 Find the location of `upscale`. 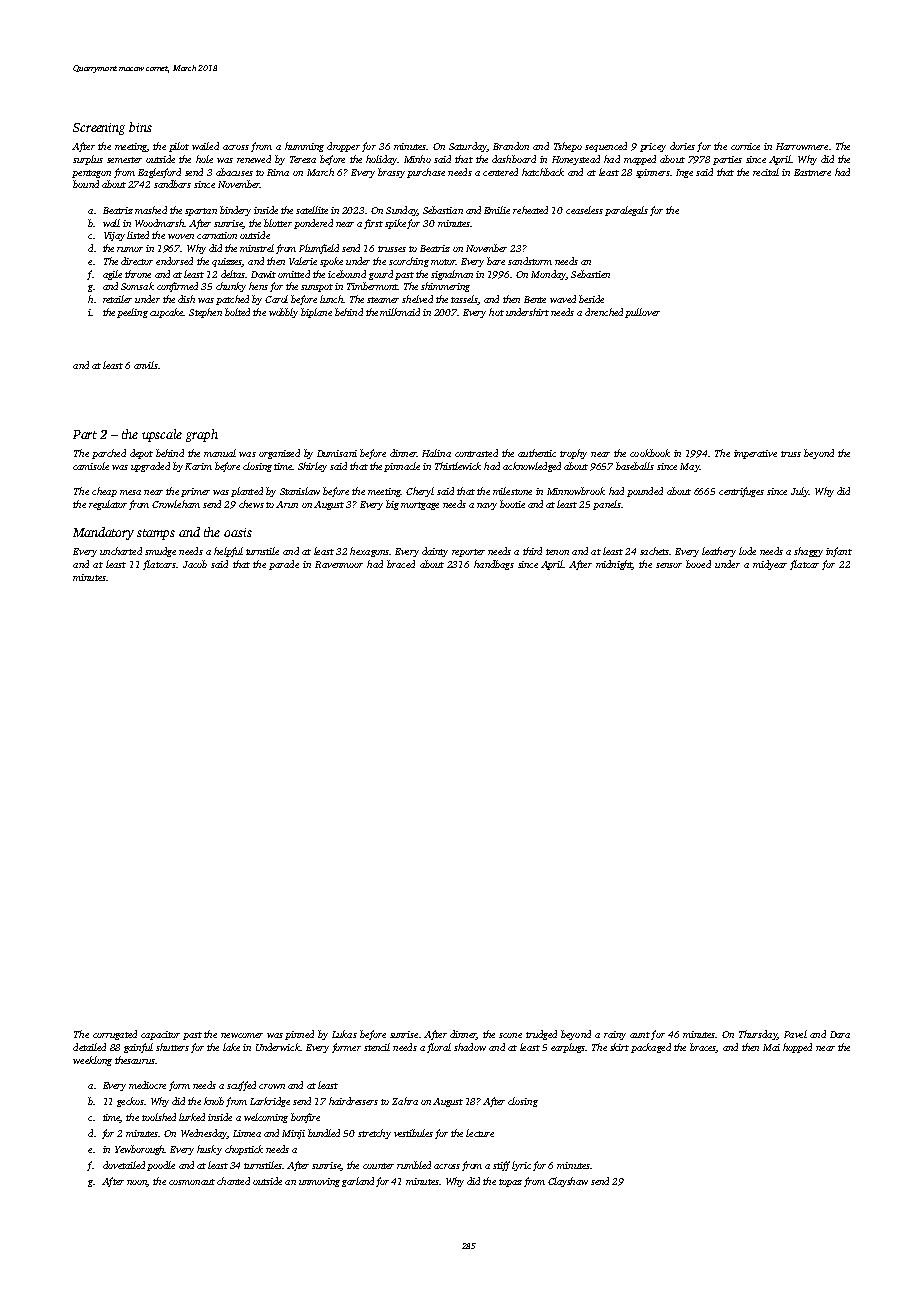

upscale is located at coordinates (162, 435).
